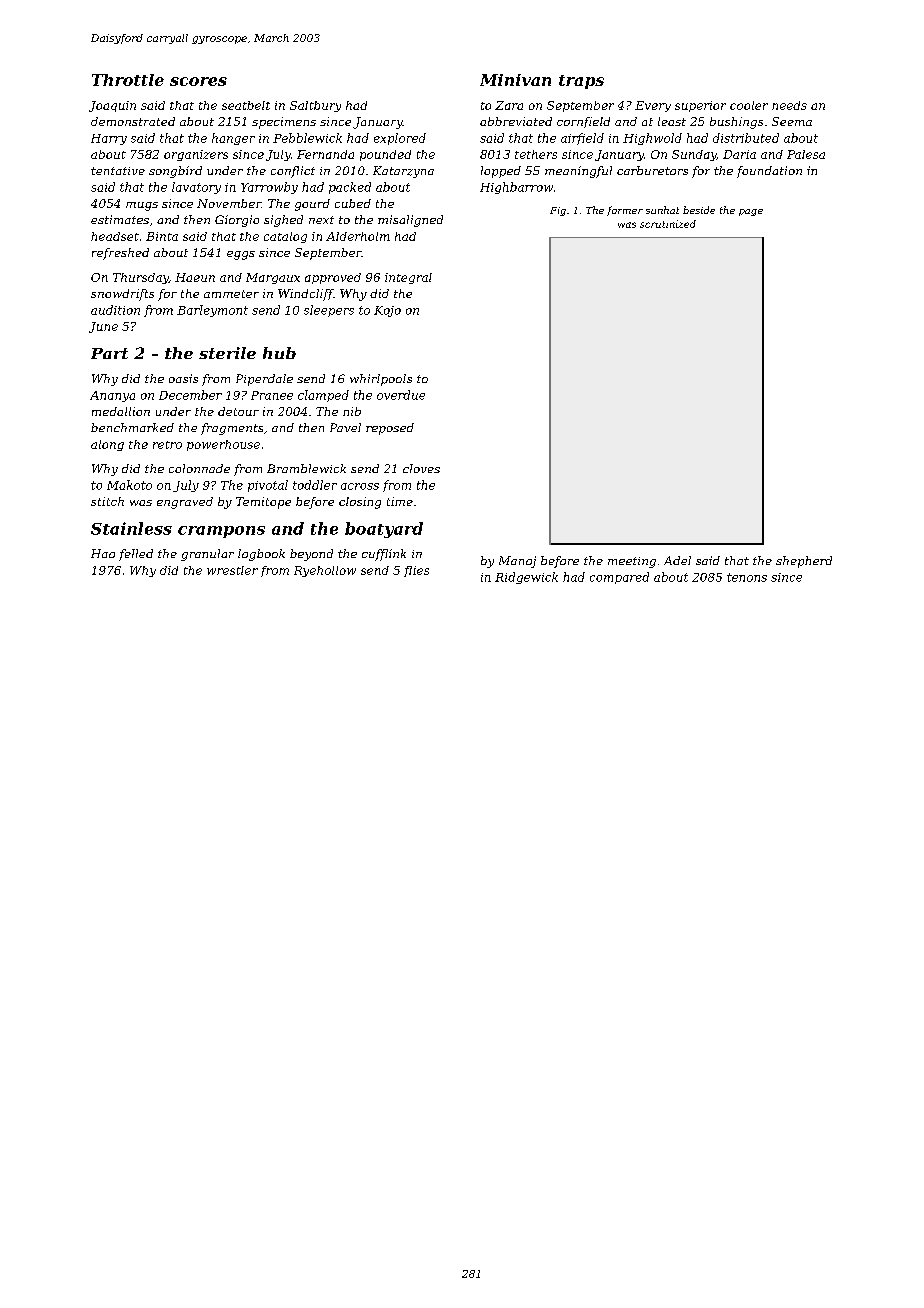  What do you see at coordinates (804, 562) in the screenshot?
I see `shepherd` at bounding box center [804, 562].
